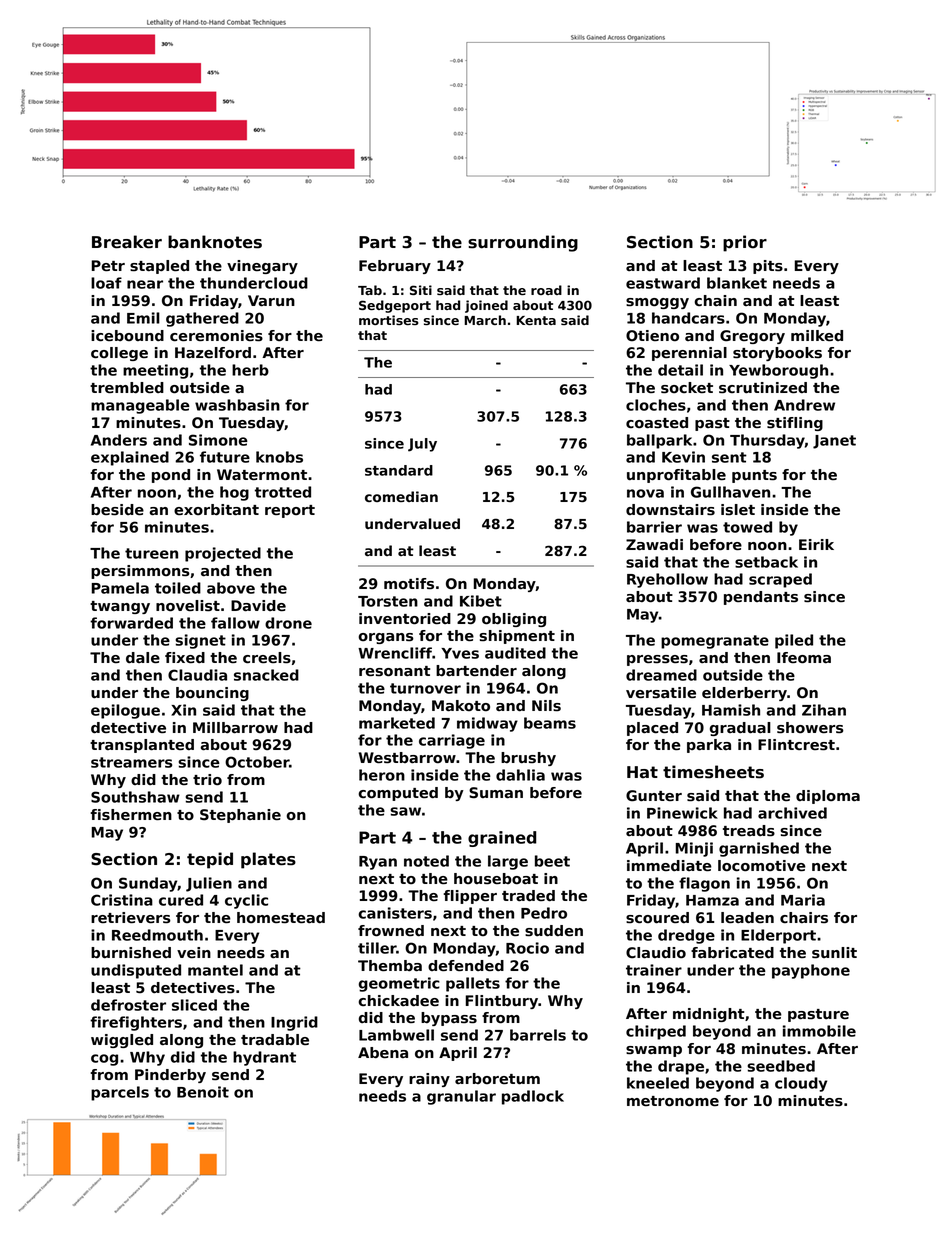 The image size is (952, 1233). What do you see at coordinates (792, 813) in the screenshot?
I see `archived` at bounding box center [792, 813].
